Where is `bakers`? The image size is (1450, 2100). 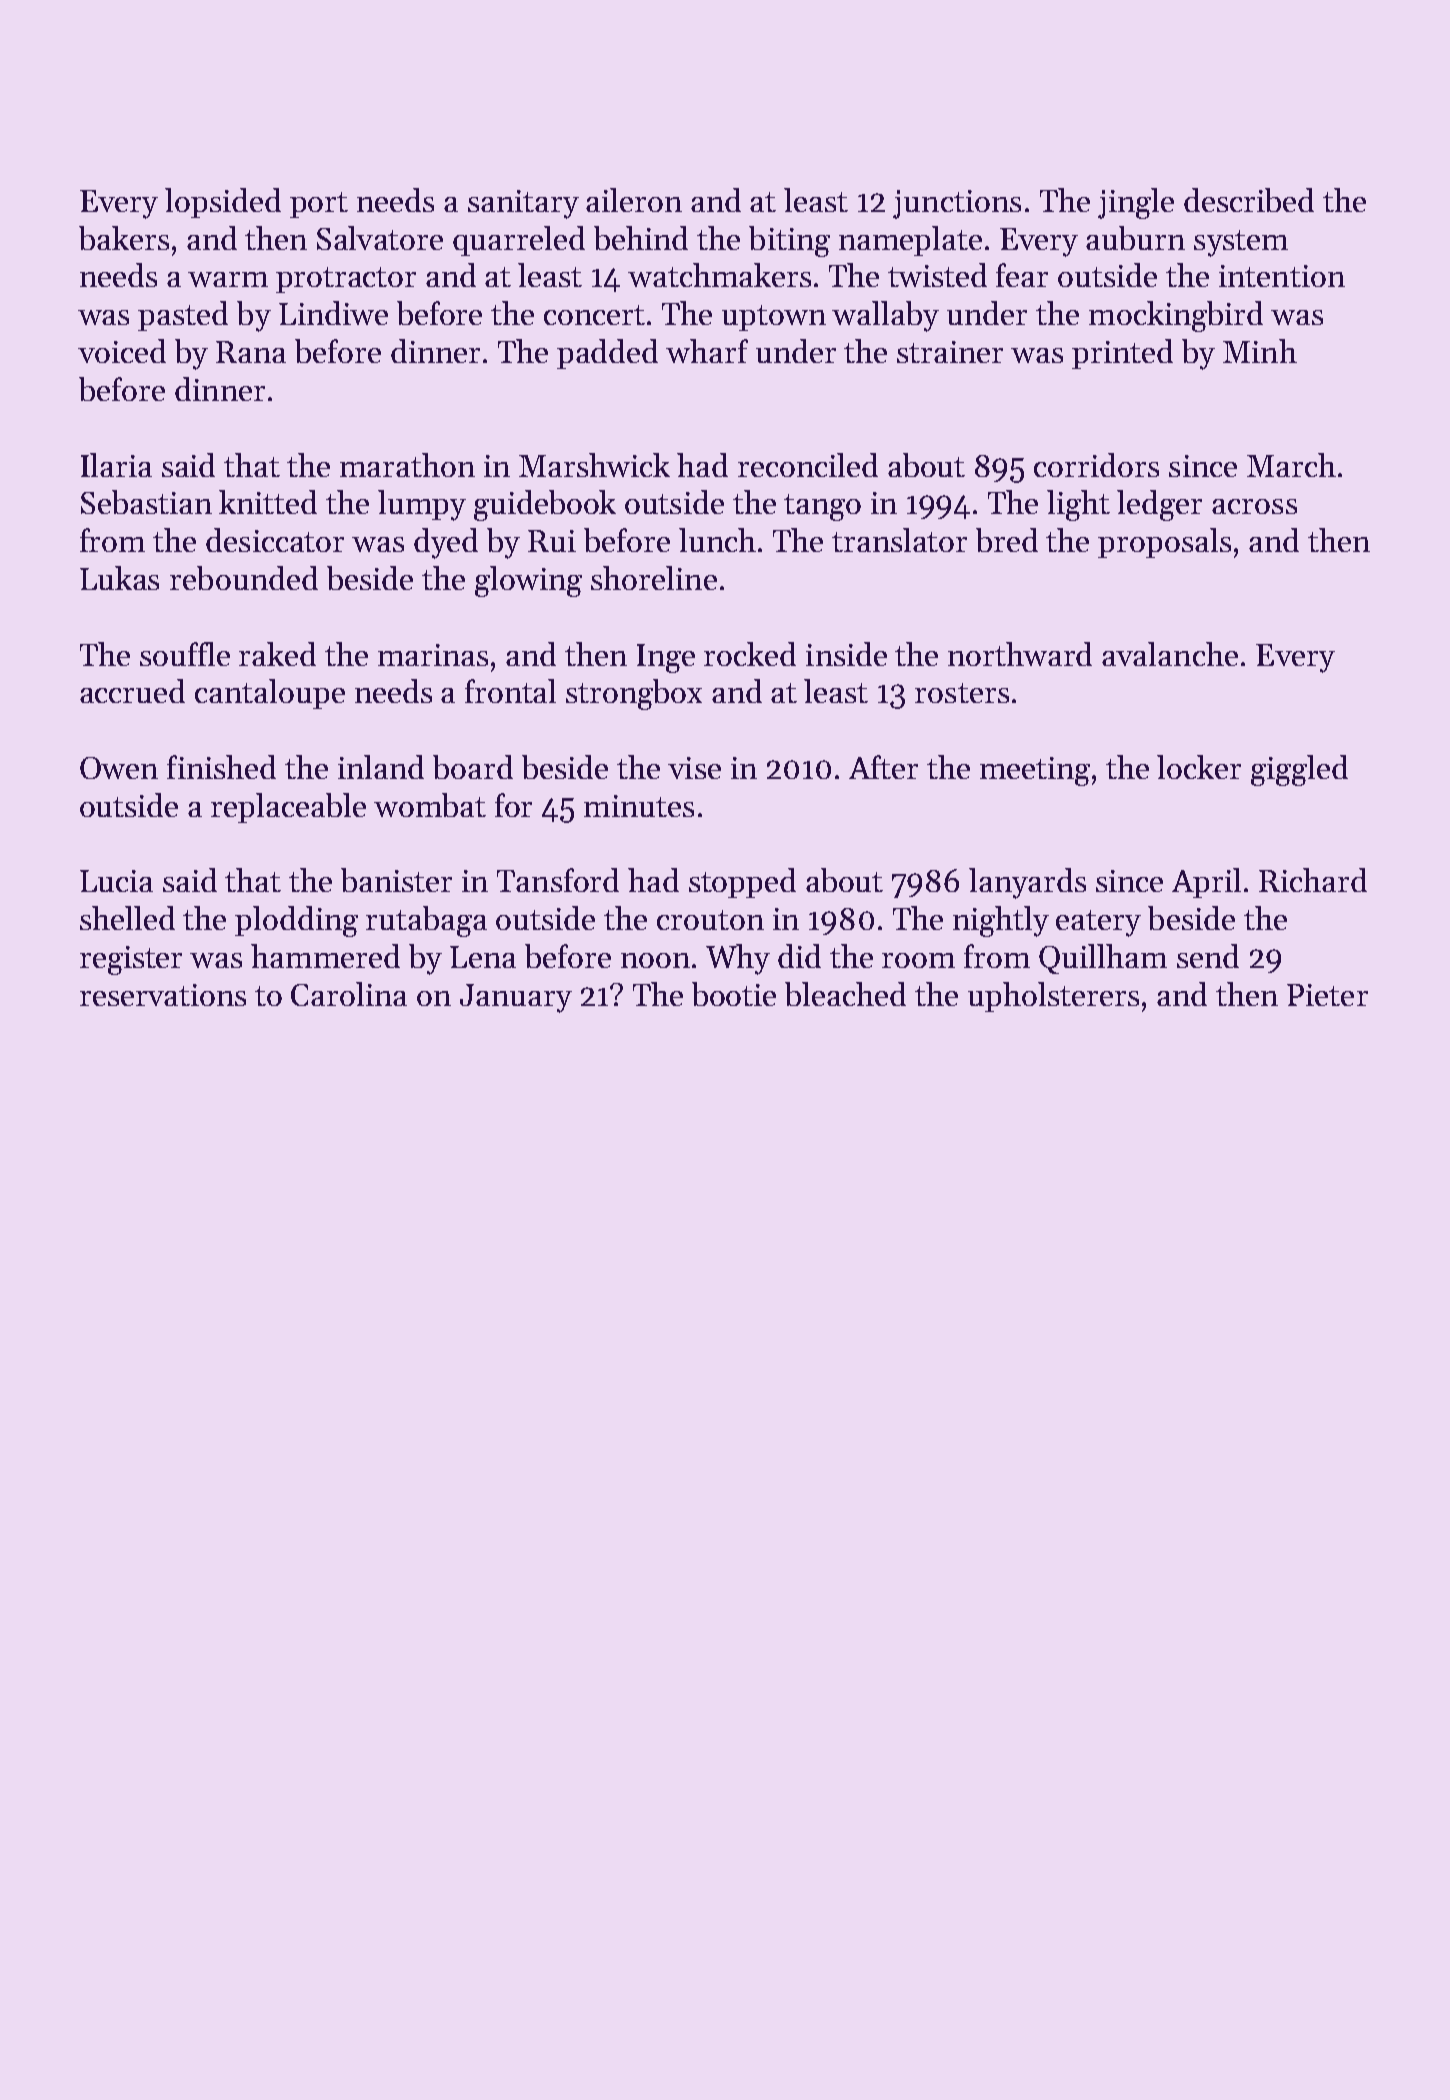
bakers is located at coordinates (124, 238).
